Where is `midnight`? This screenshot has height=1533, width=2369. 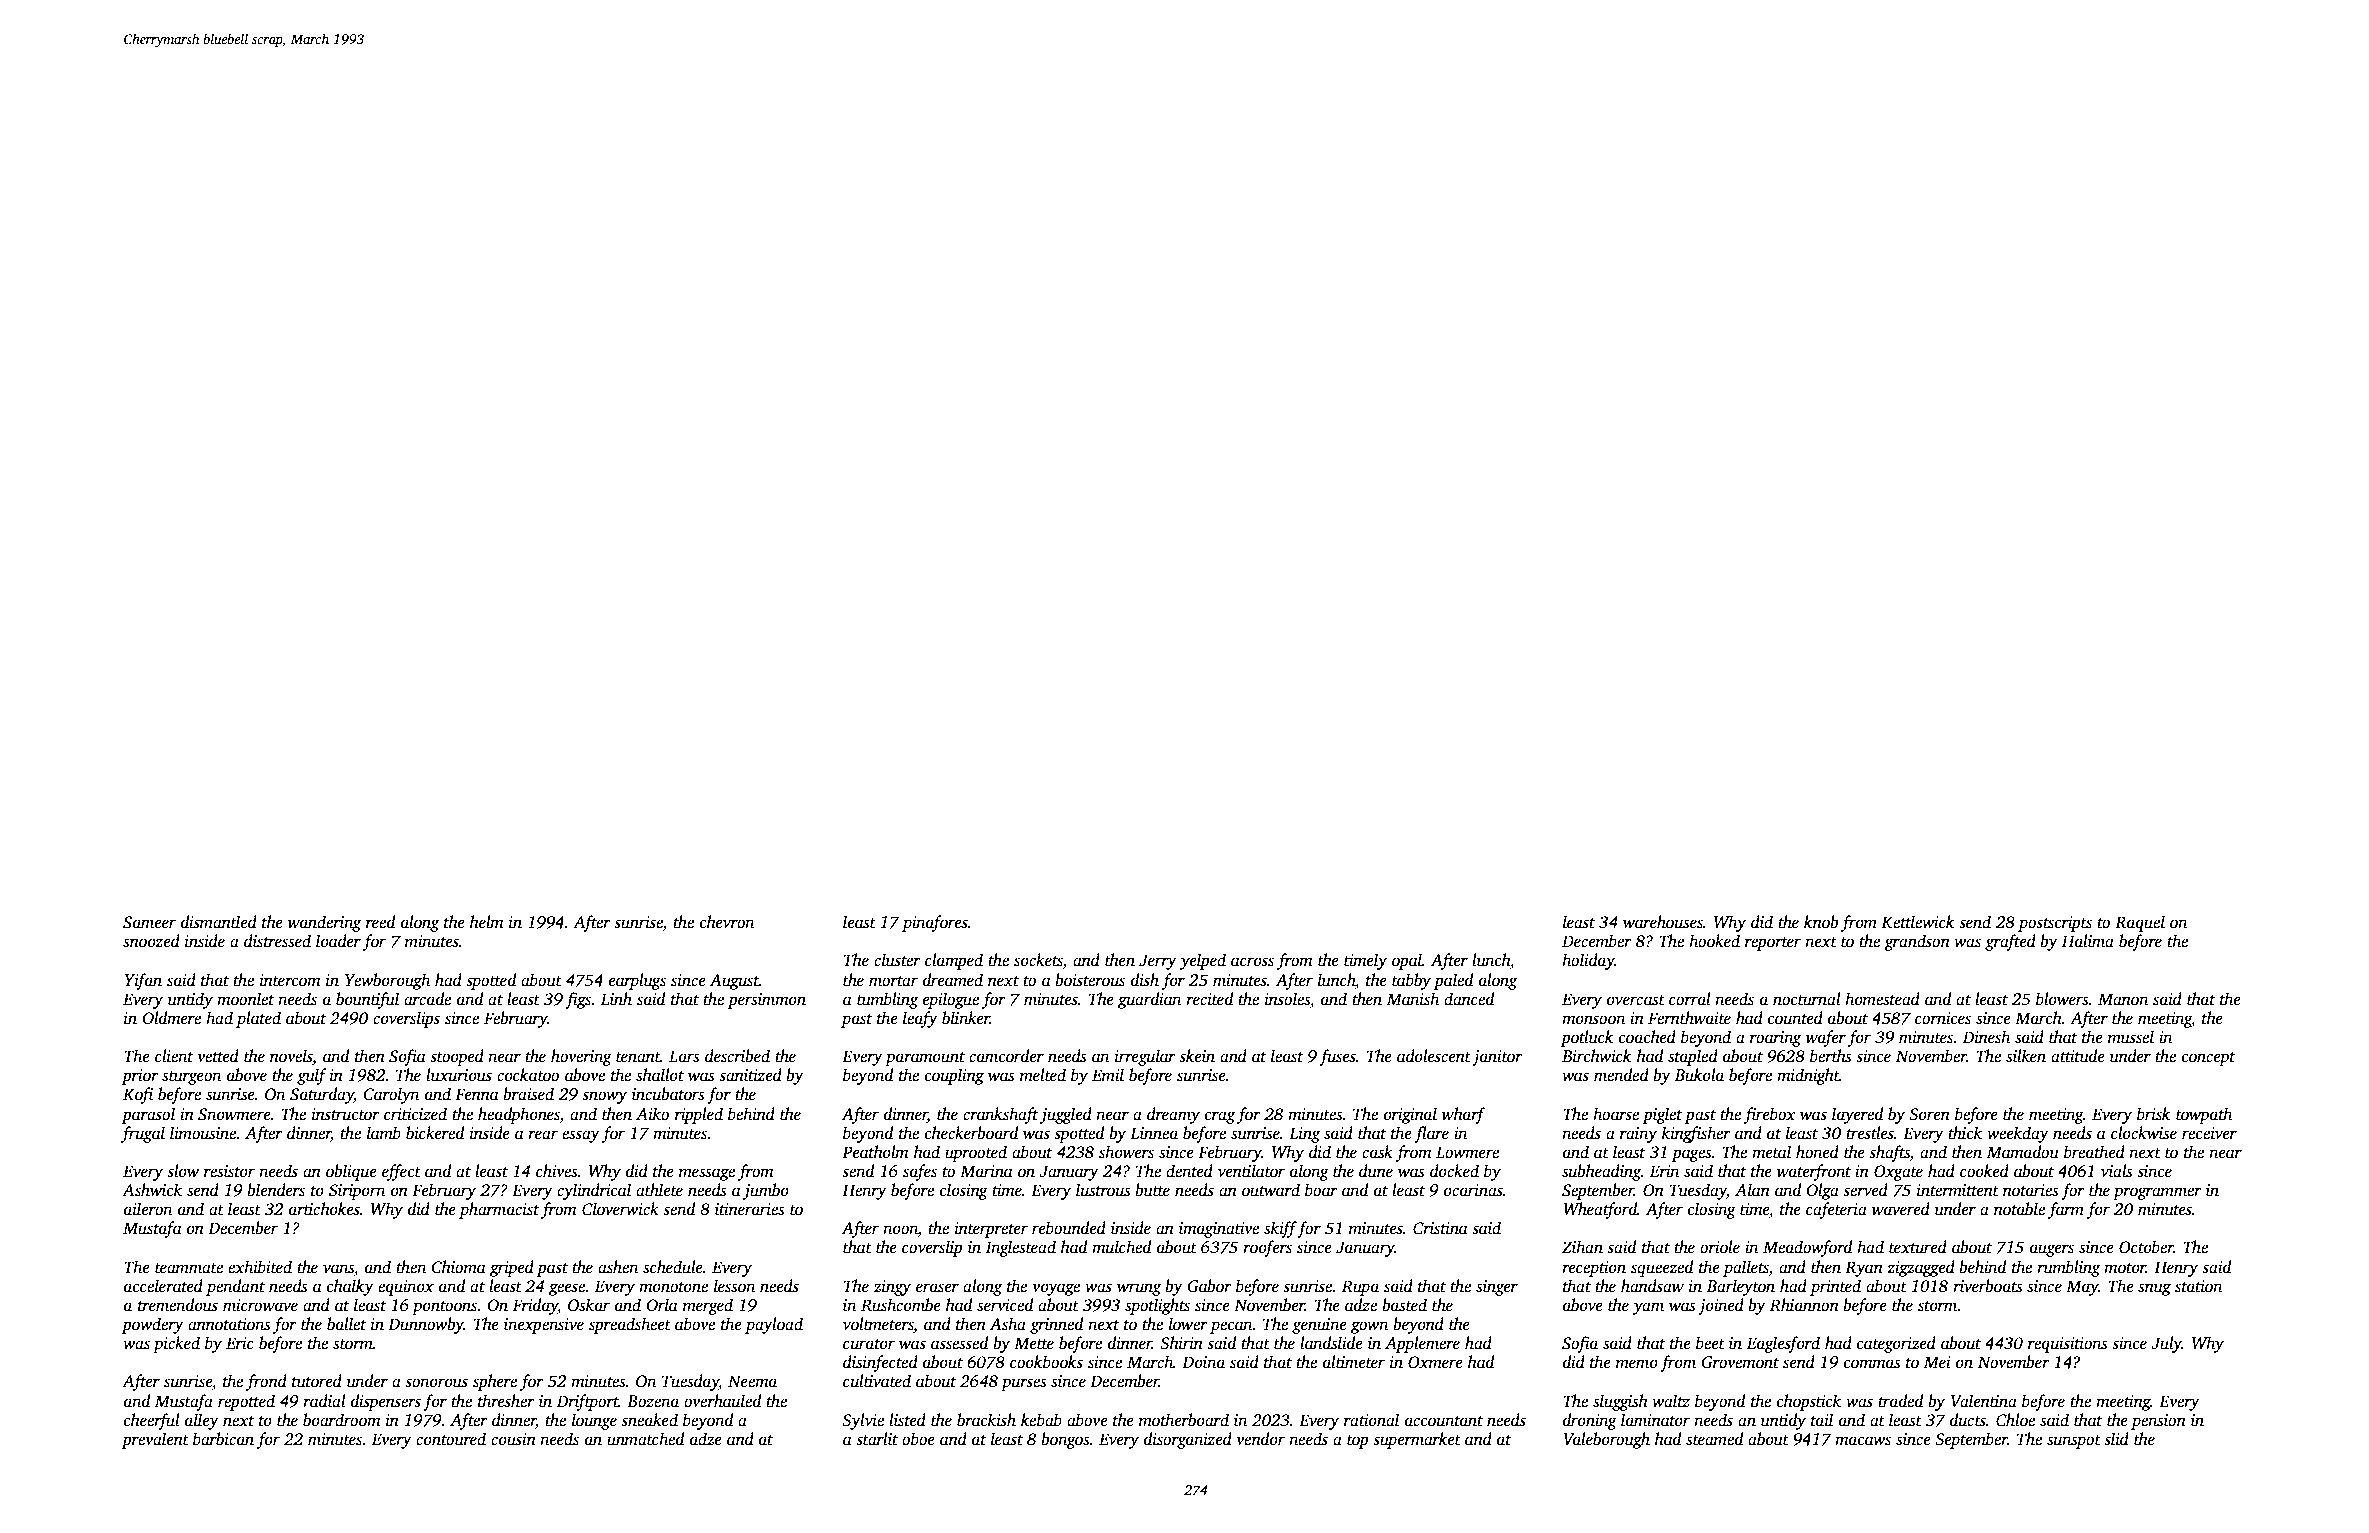
midnight is located at coordinates (1808, 1076).
